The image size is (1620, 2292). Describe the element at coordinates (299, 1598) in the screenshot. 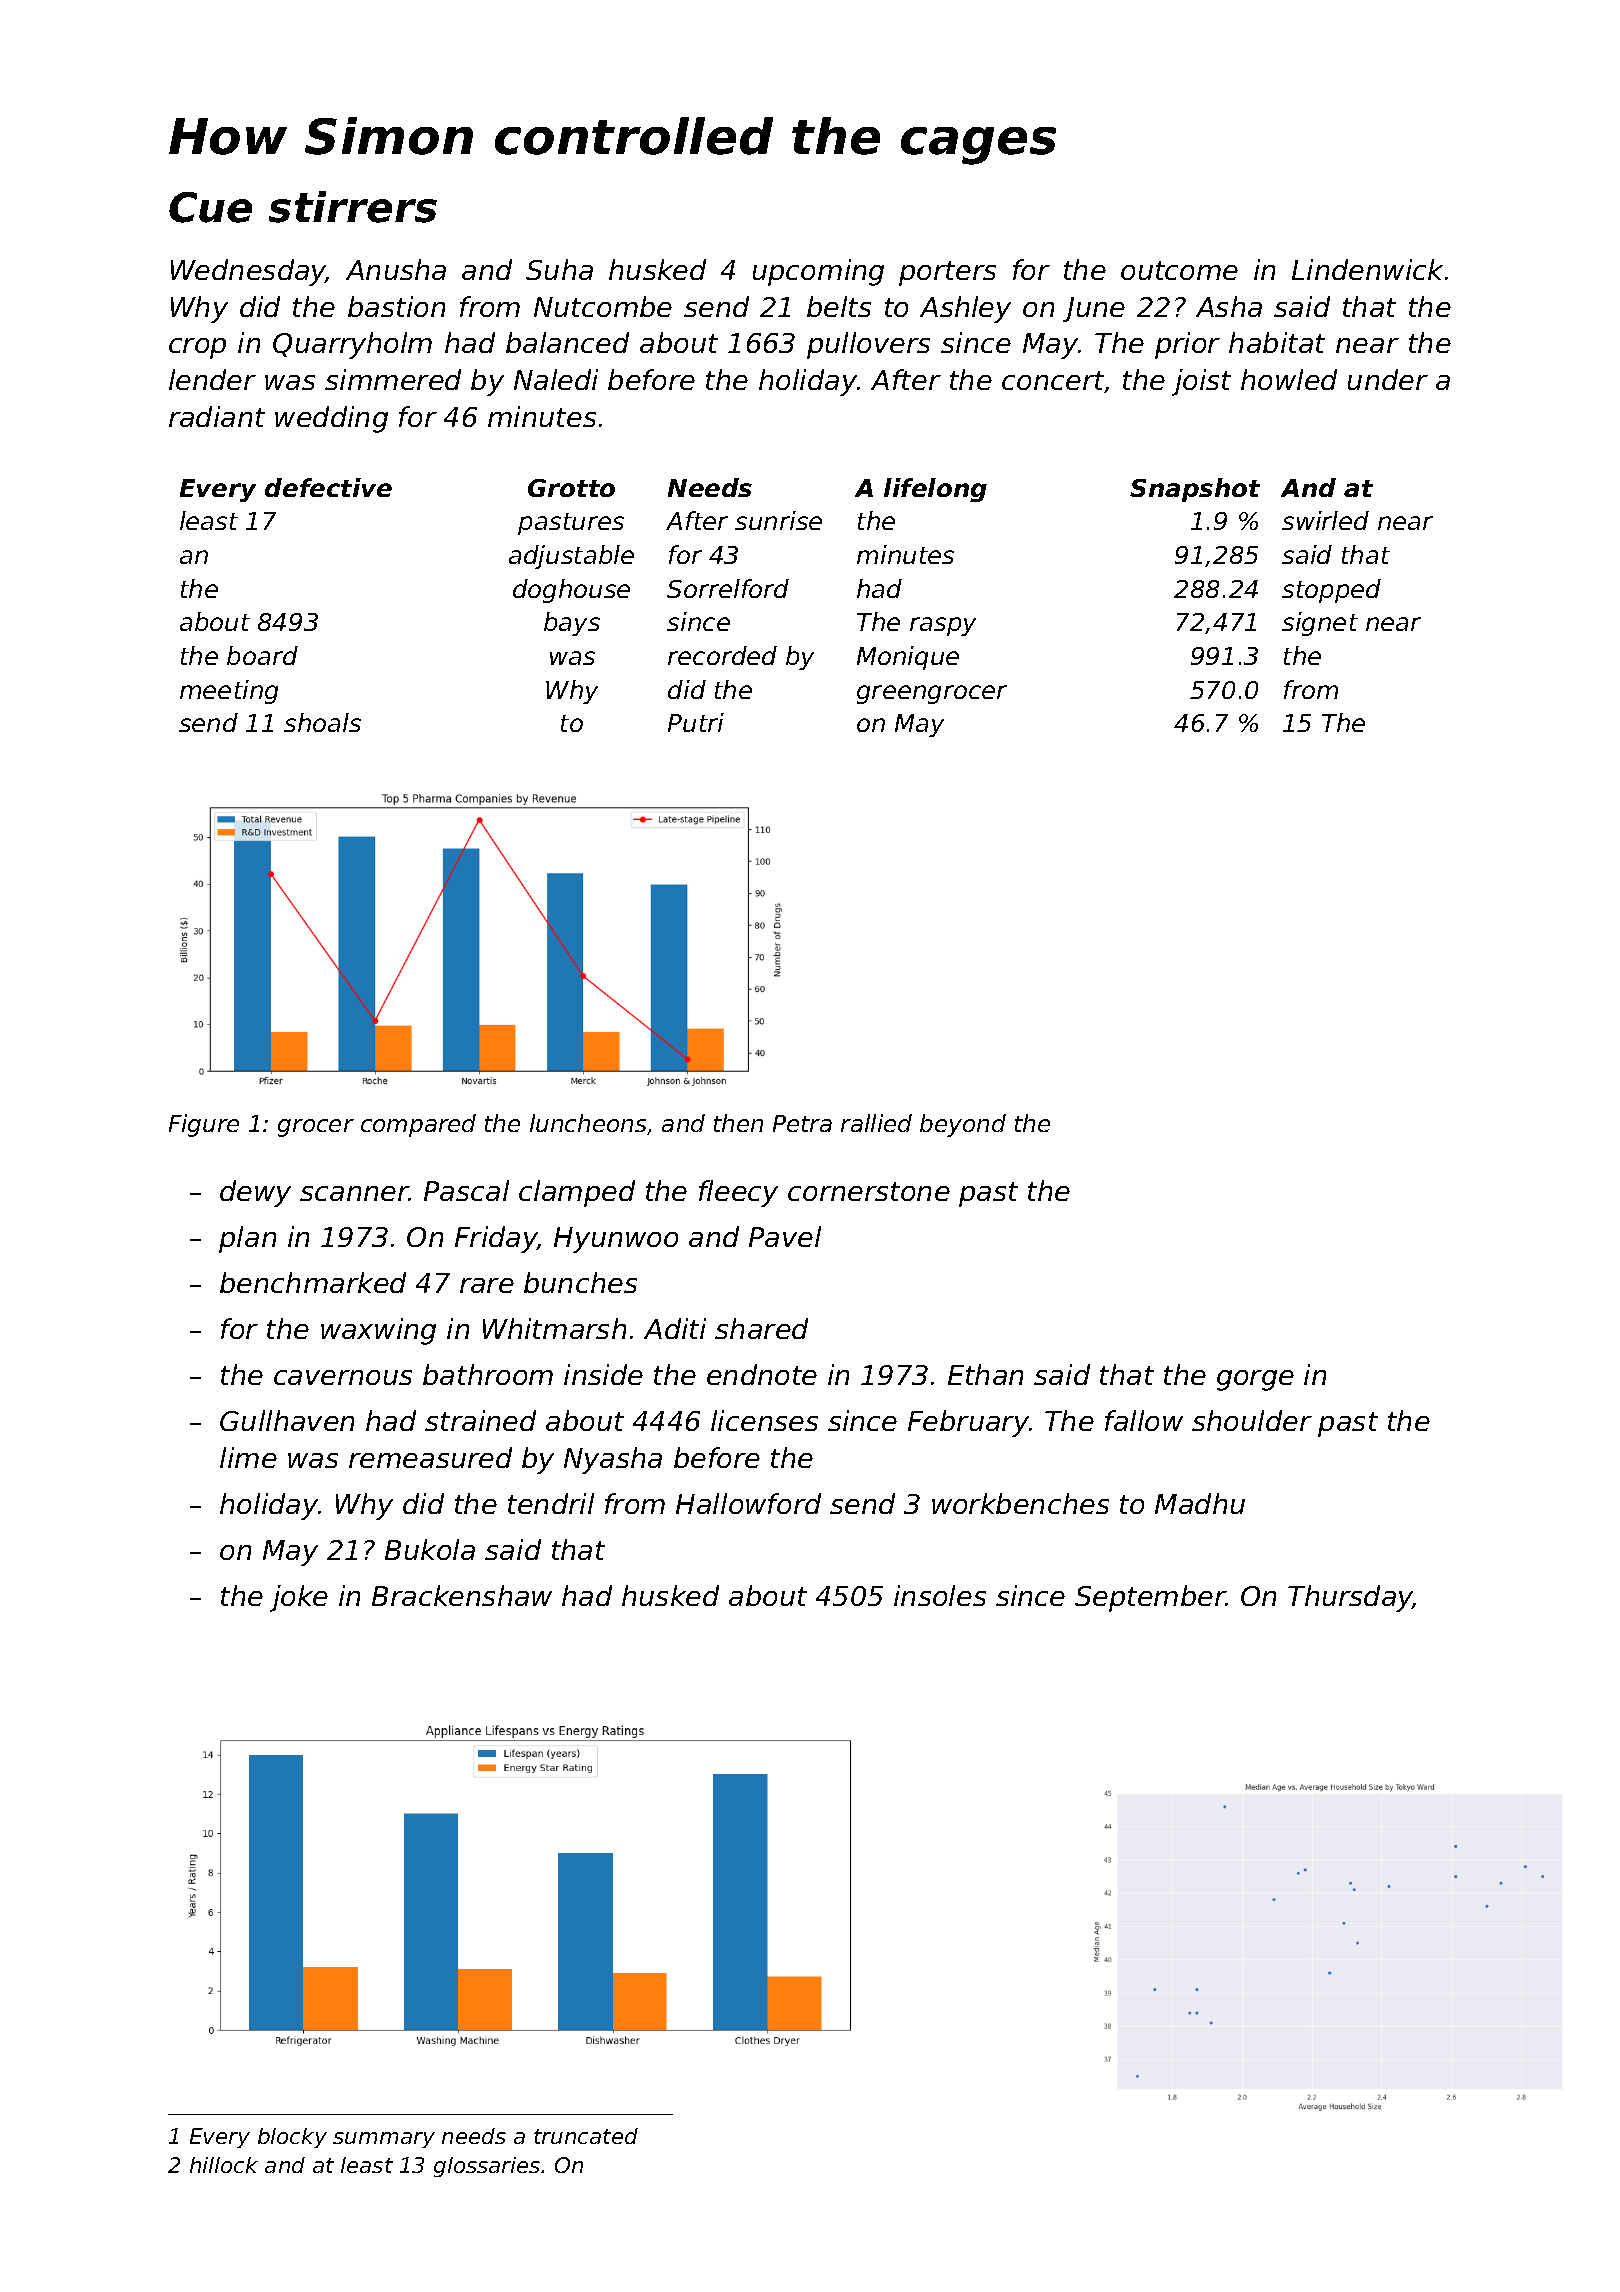

I see `joke` at that location.
